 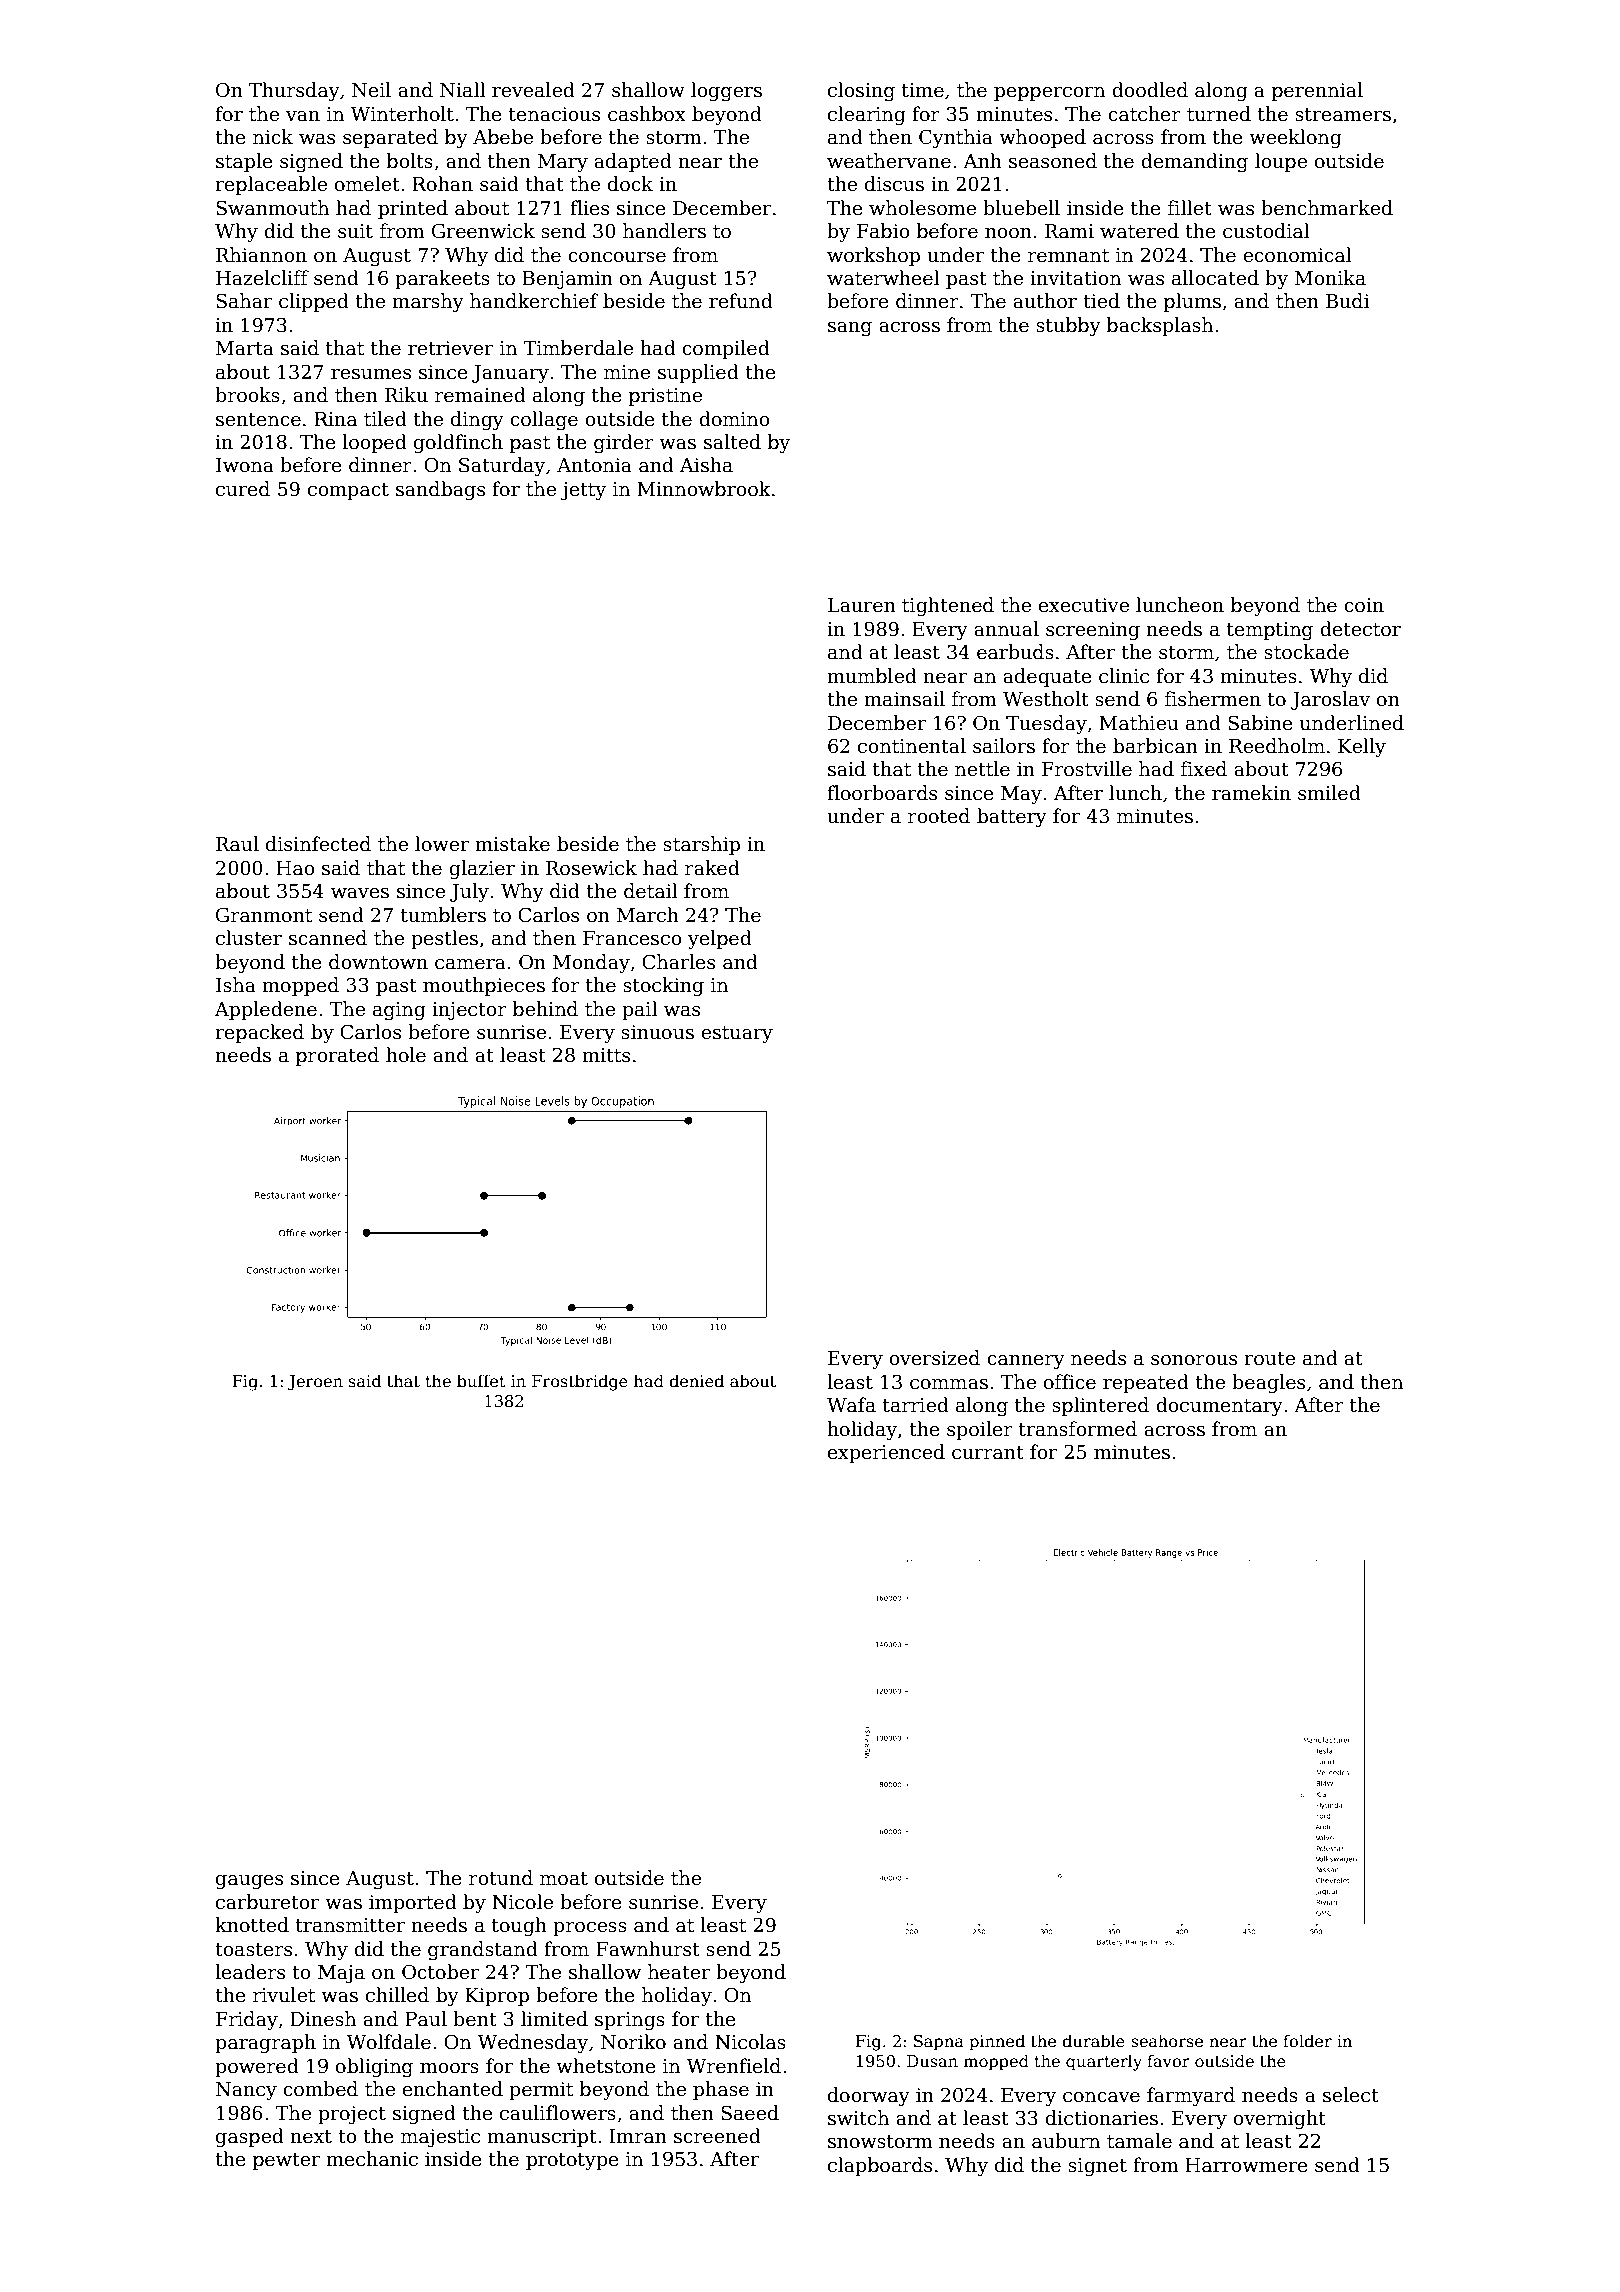 I want to click on experienced, so click(x=886, y=1453).
